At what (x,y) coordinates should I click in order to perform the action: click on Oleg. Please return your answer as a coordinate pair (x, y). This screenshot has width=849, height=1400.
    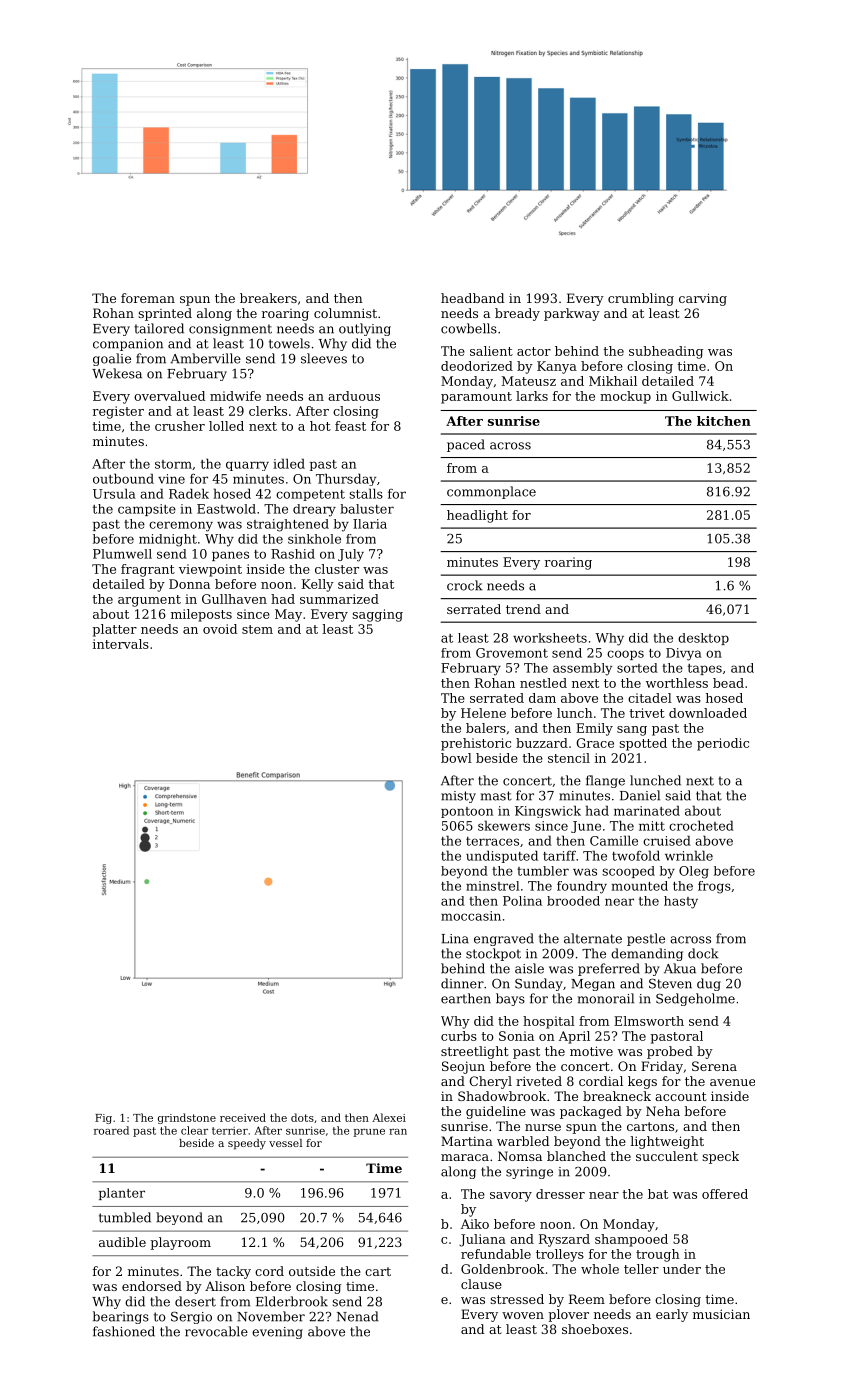
    Looking at the image, I should click on (694, 872).
